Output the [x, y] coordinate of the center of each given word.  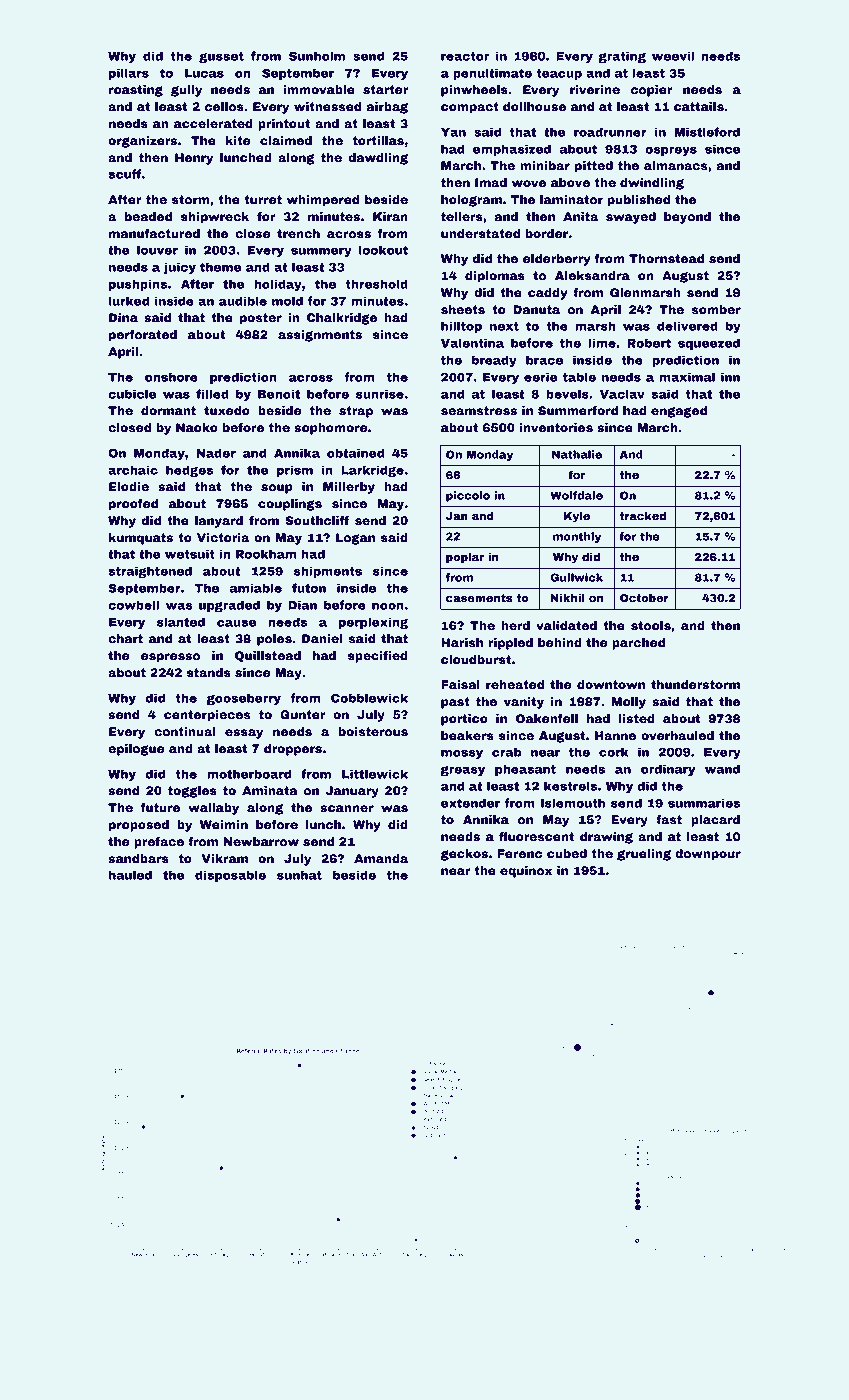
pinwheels [474, 91]
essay [244, 734]
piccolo [468, 496]
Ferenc [519, 853]
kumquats [141, 539]
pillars [129, 74]
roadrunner [610, 132]
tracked [643, 515]
